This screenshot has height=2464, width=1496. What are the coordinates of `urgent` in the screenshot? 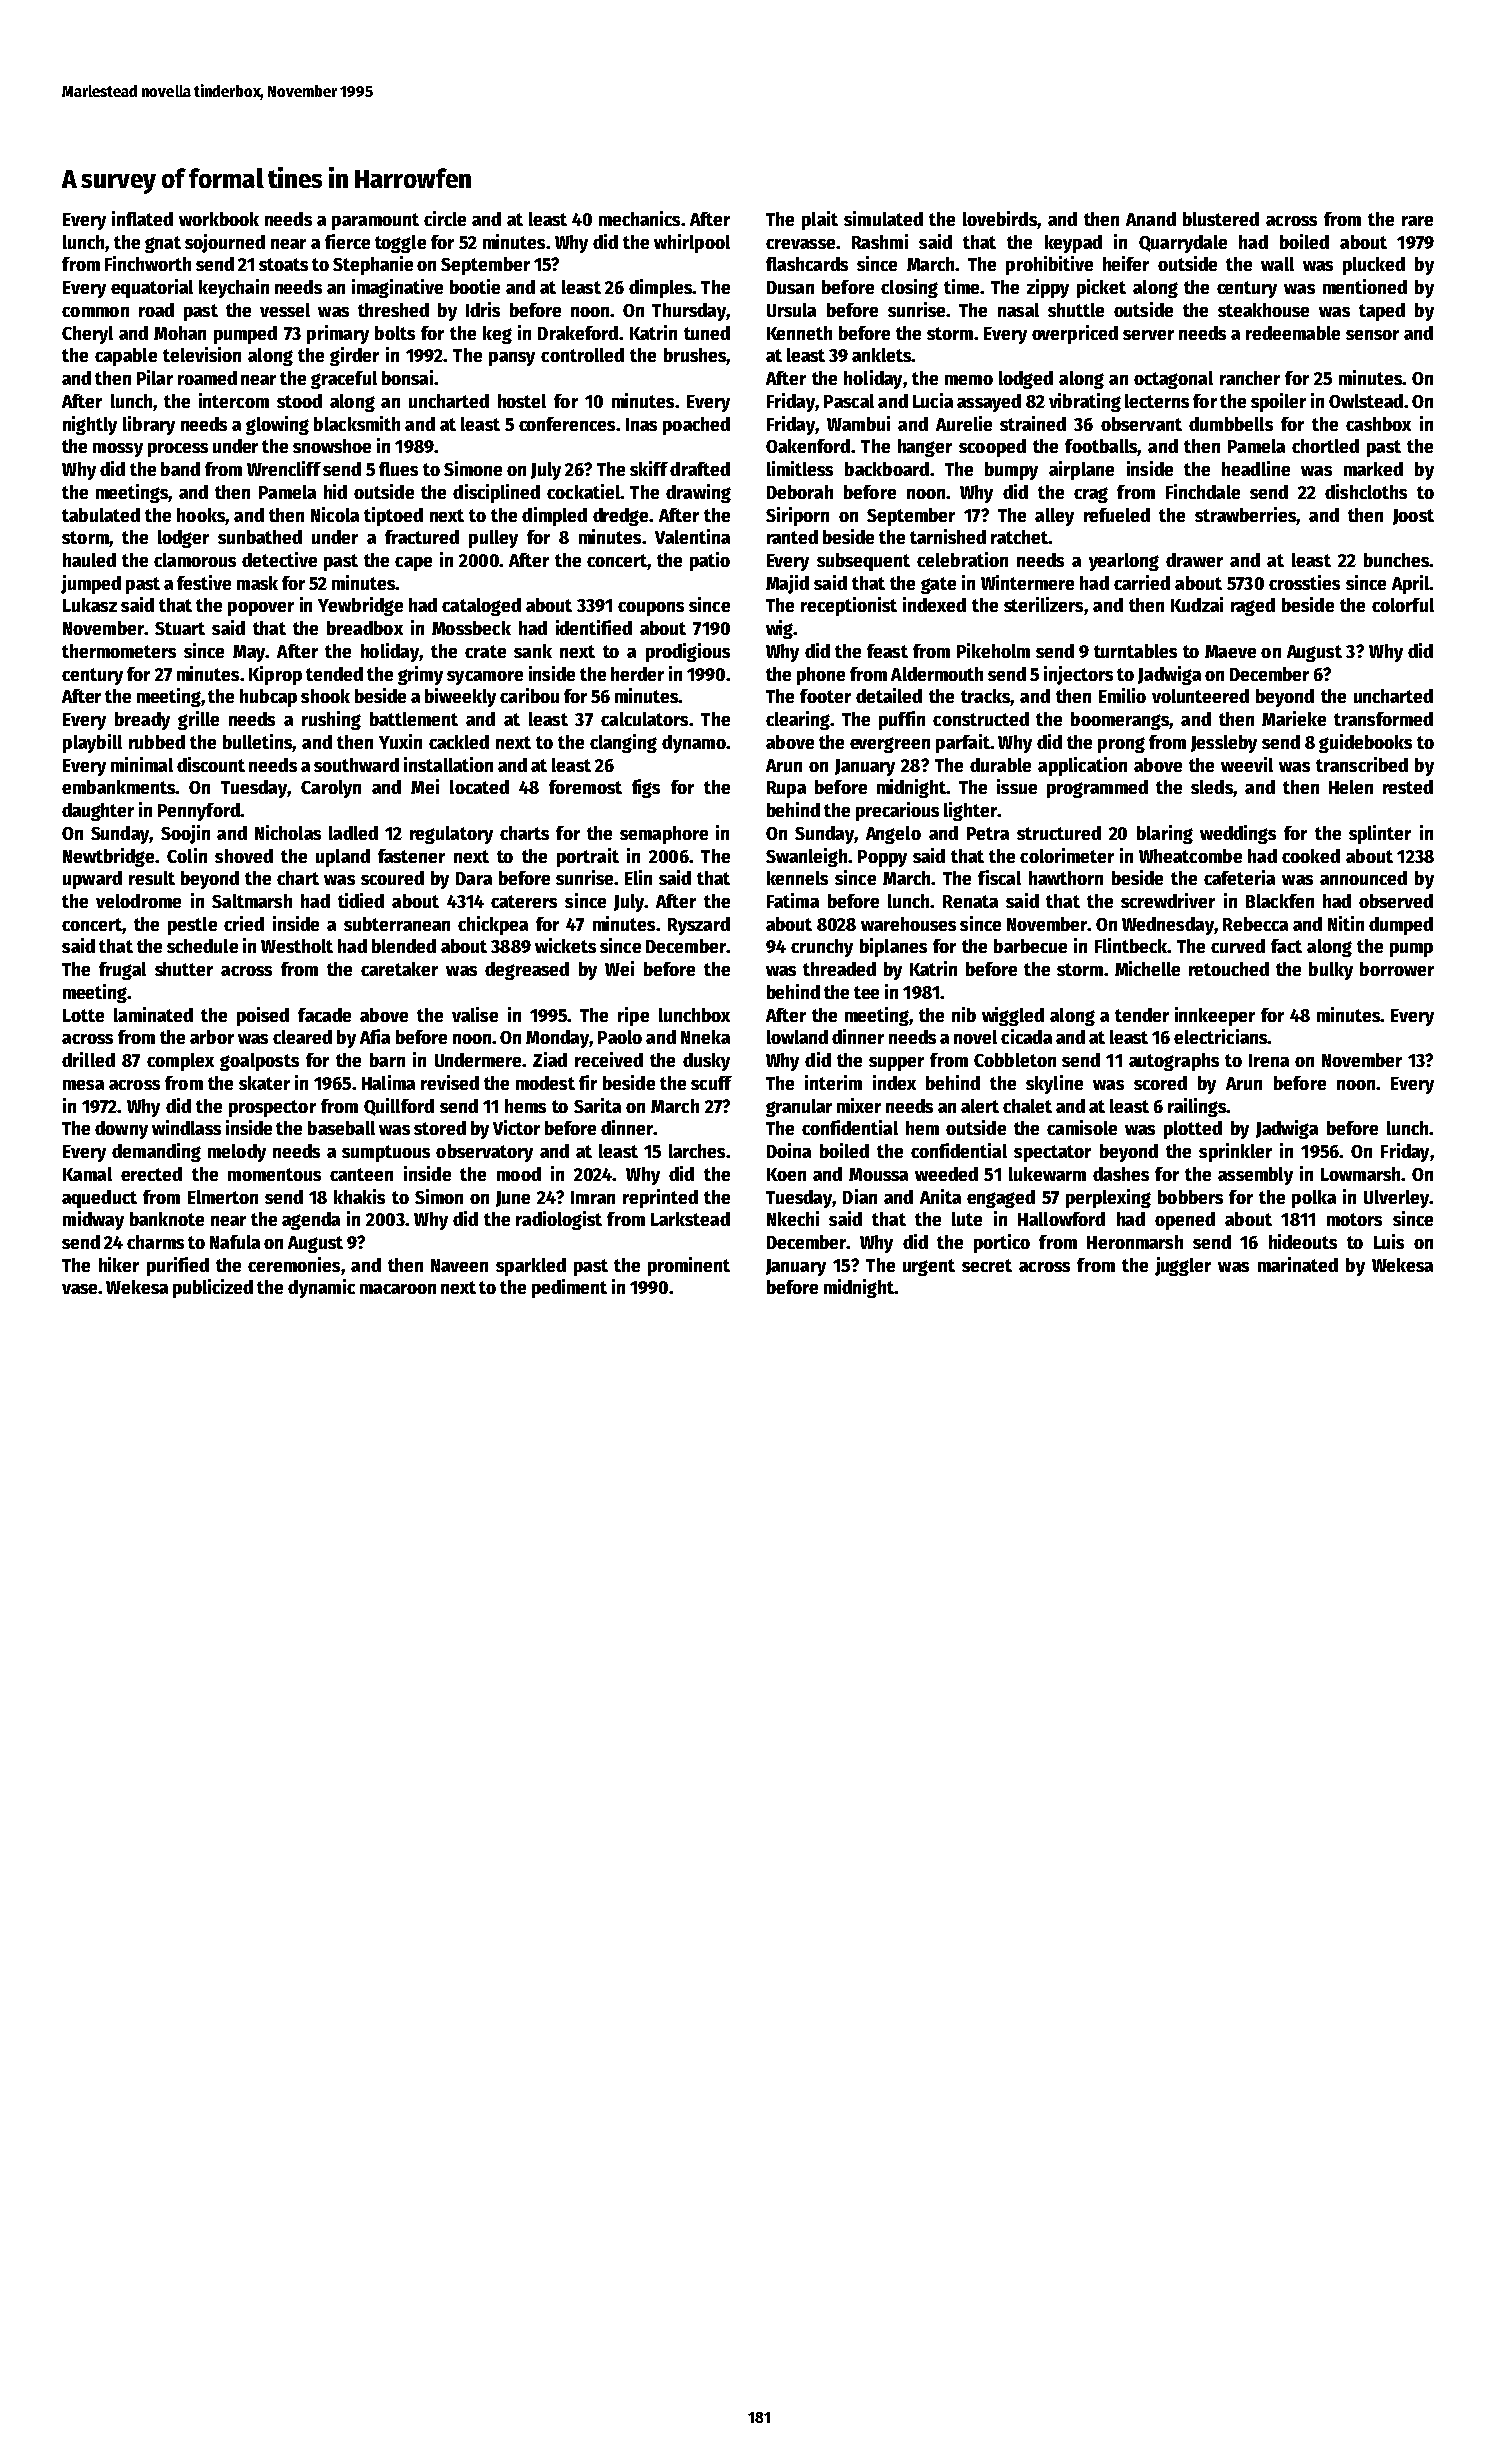 It's located at (929, 1267).
